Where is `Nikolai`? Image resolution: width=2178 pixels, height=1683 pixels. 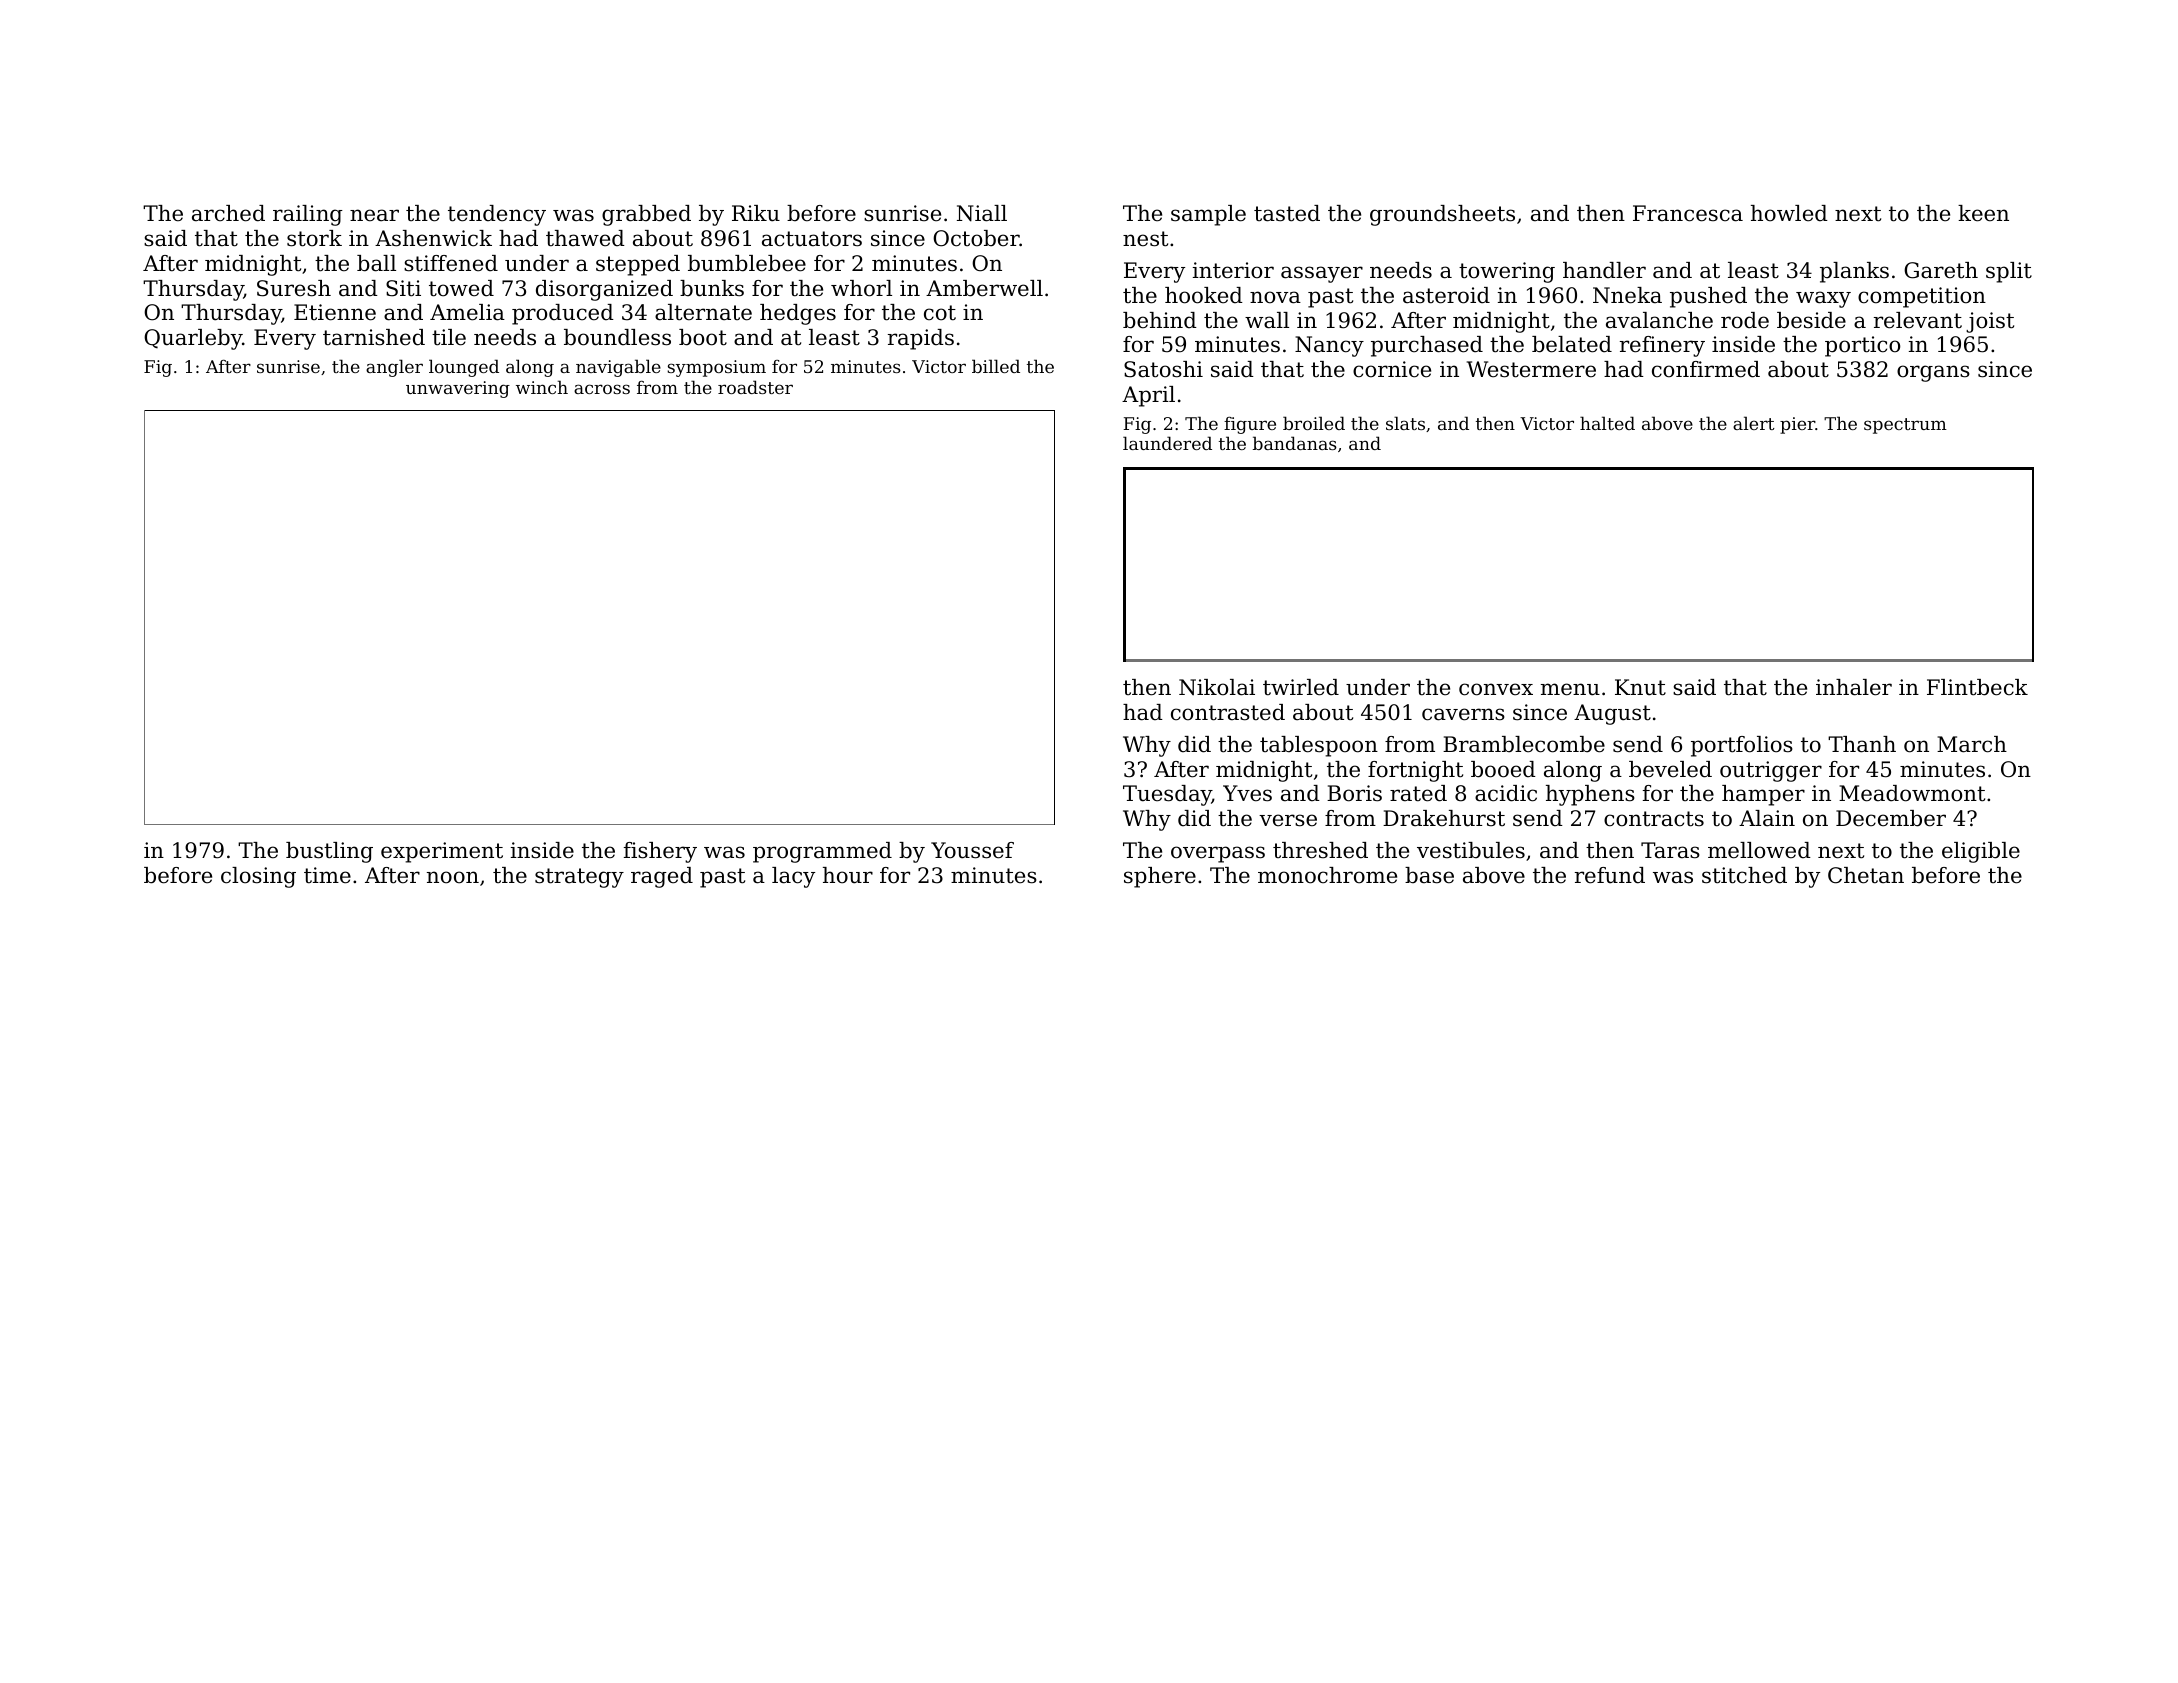 Nikolai is located at coordinates (1217, 687).
